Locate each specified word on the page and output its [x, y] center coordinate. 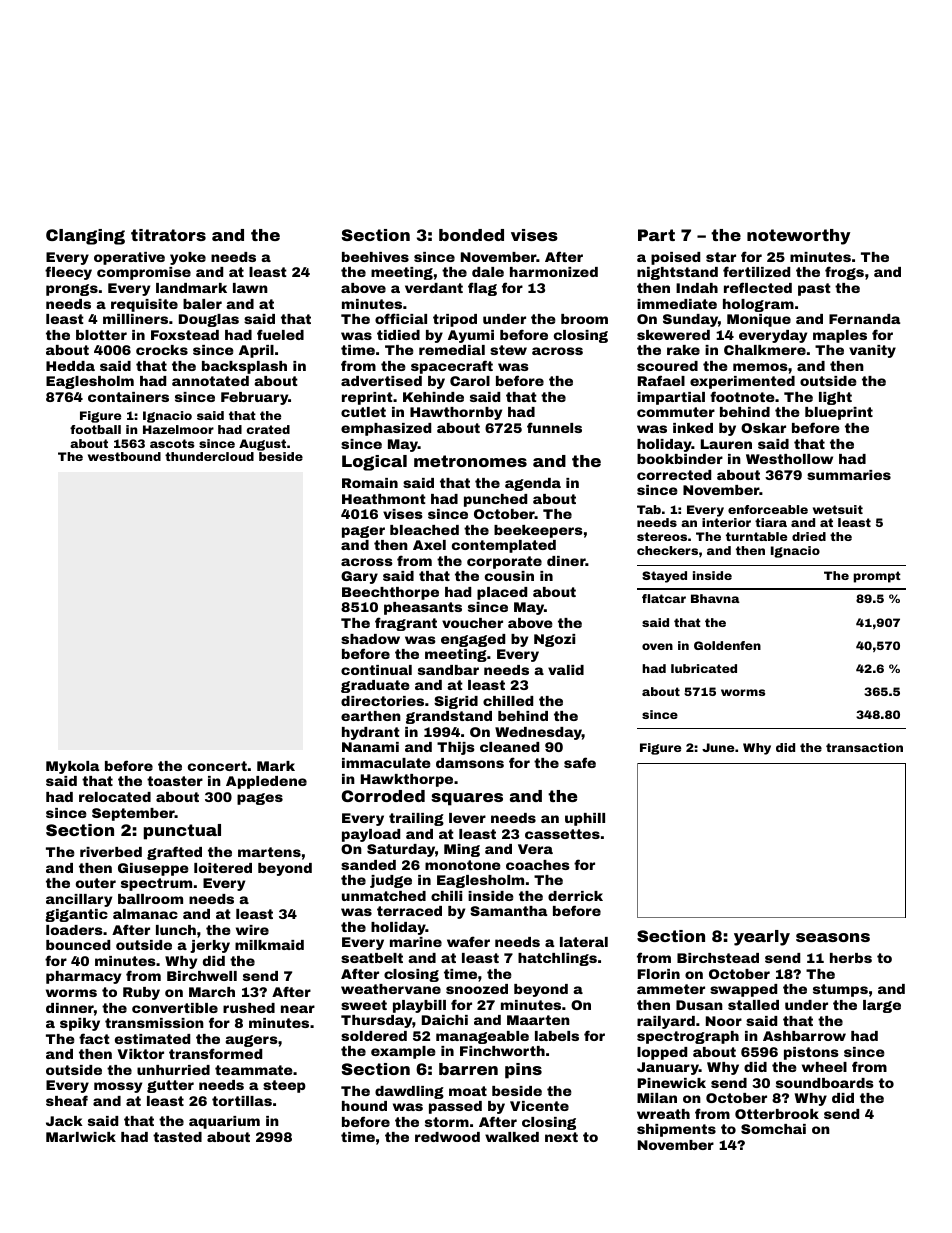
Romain [370, 483]
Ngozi [554, 640]
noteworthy [798, 237]
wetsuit [838, 509]
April [256, 351]
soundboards [825, 1083]
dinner [70, 1008]
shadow [370, 639]
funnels [554, 427]
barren [468, 1069]
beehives [375, 257]
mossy [118, 1087]
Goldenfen [727, 645]
